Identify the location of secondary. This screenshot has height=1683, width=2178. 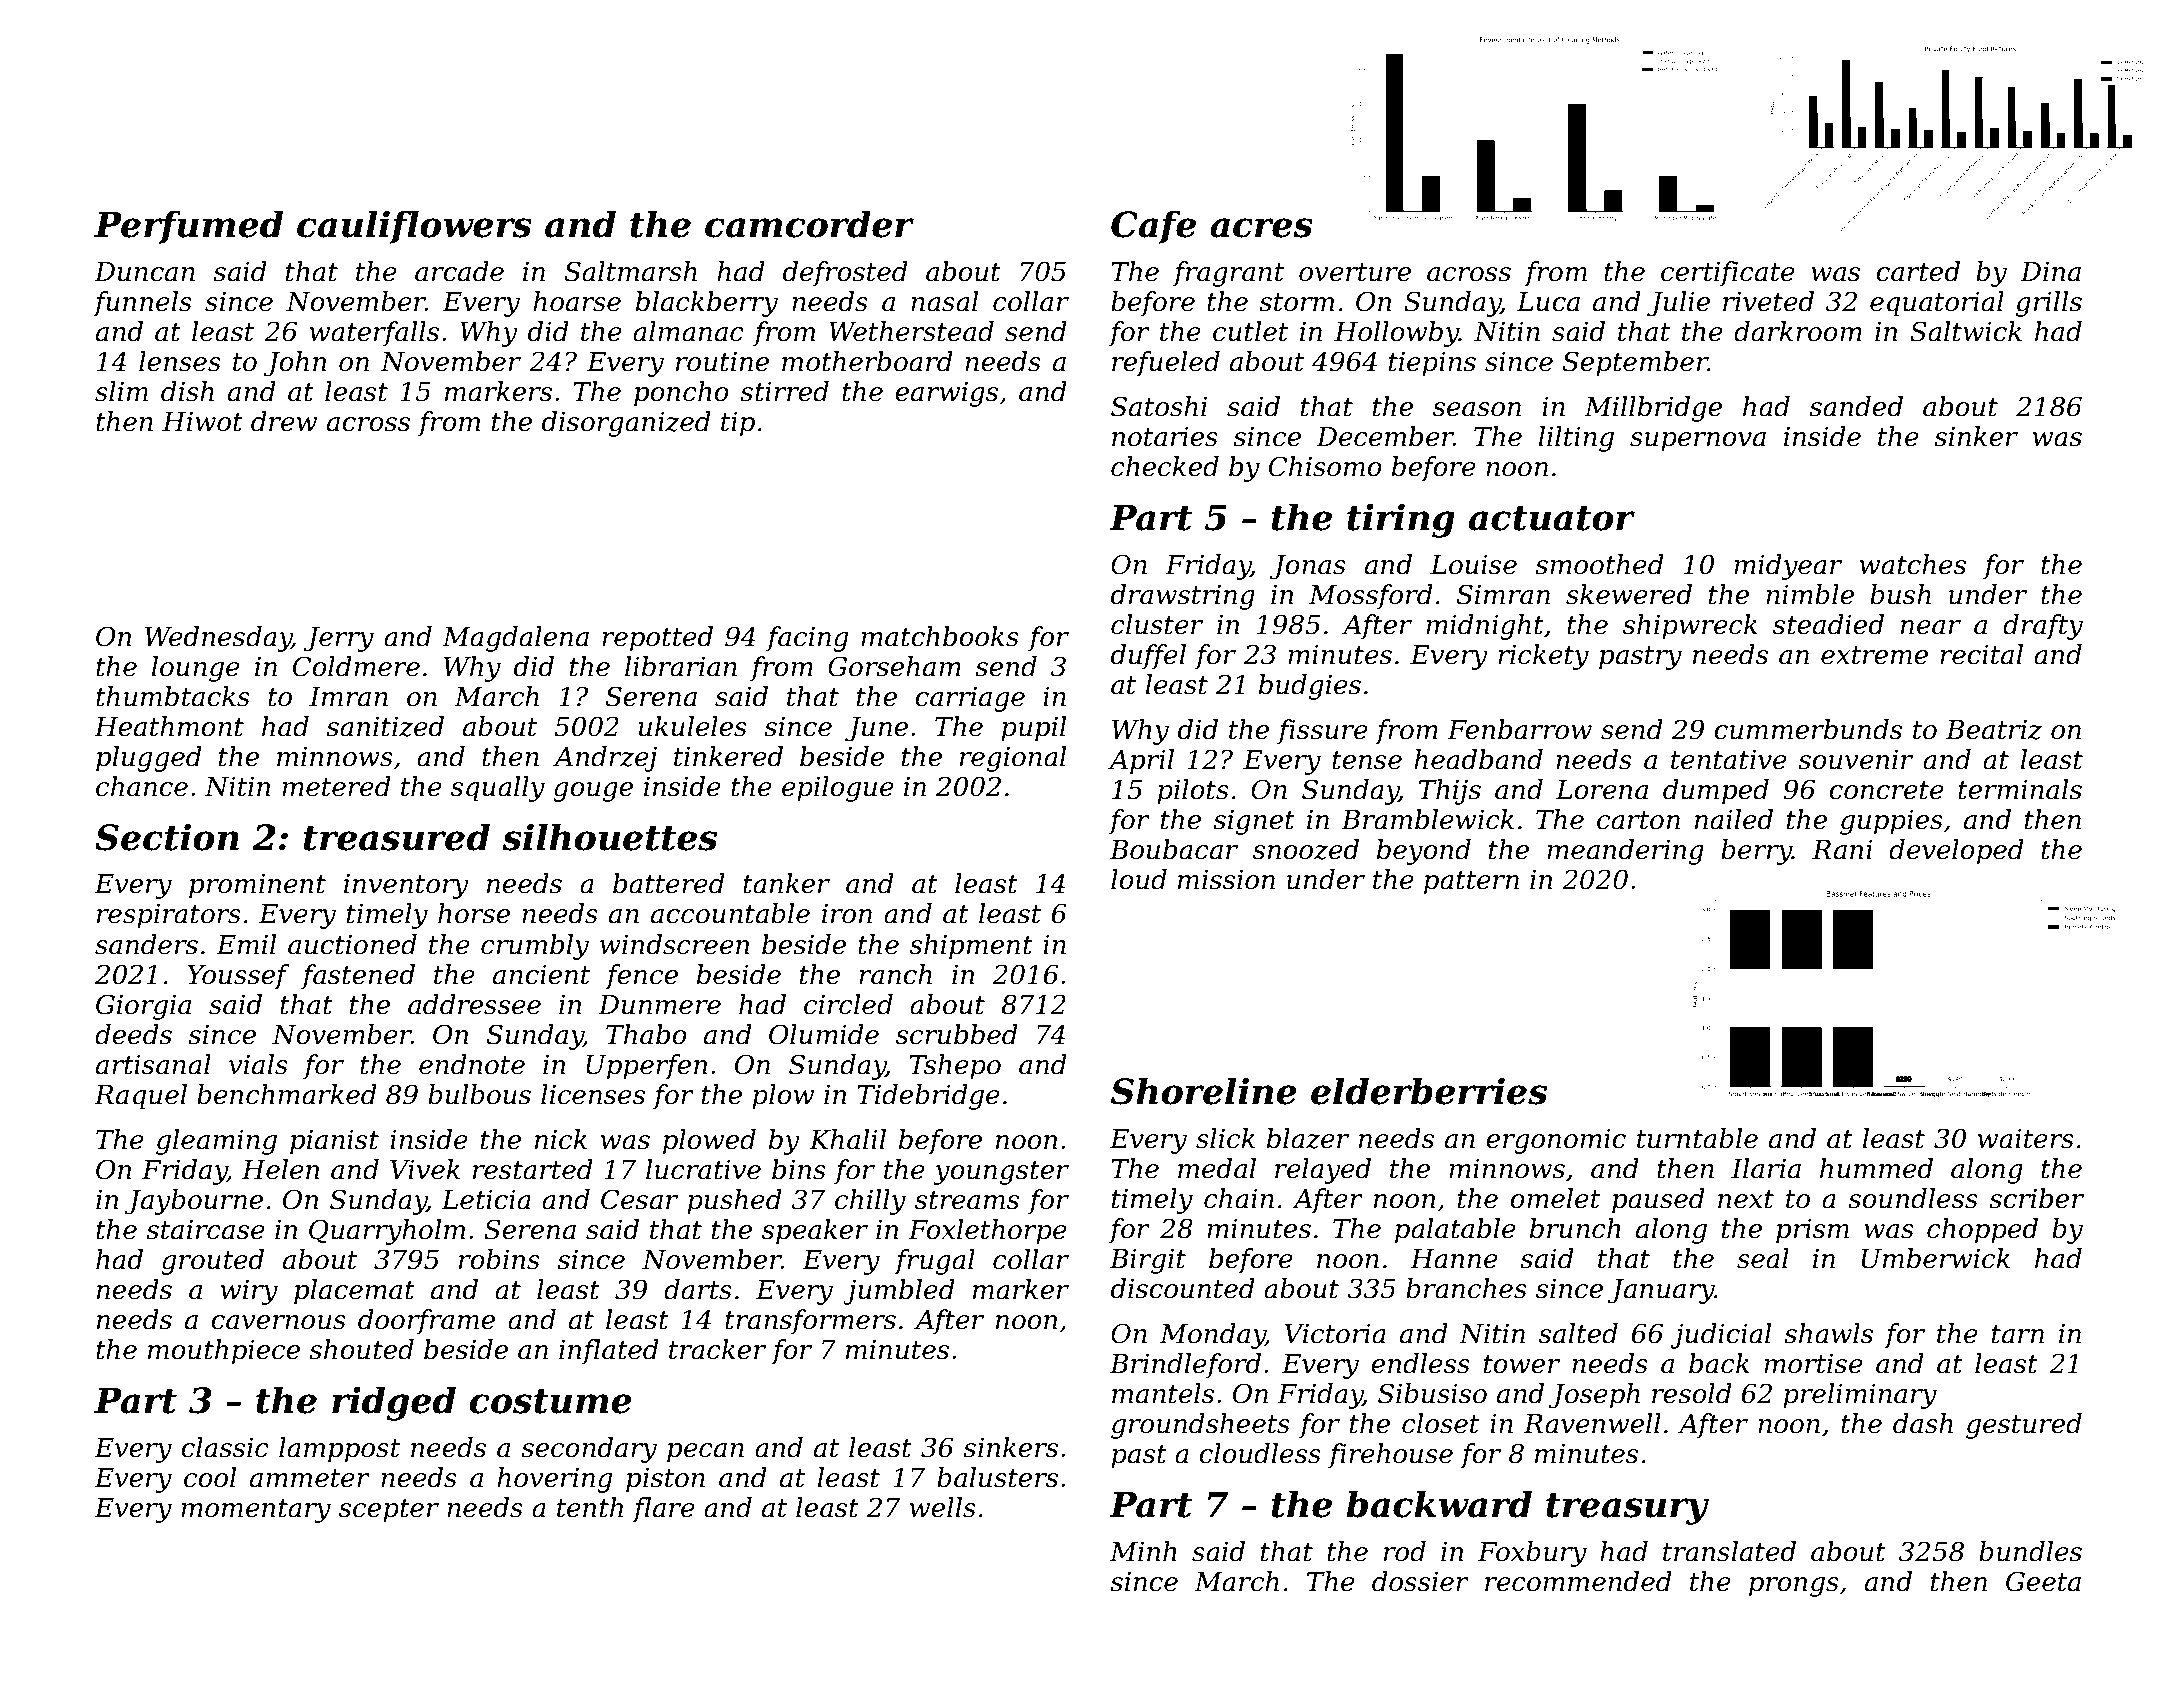
(589, 1450).
